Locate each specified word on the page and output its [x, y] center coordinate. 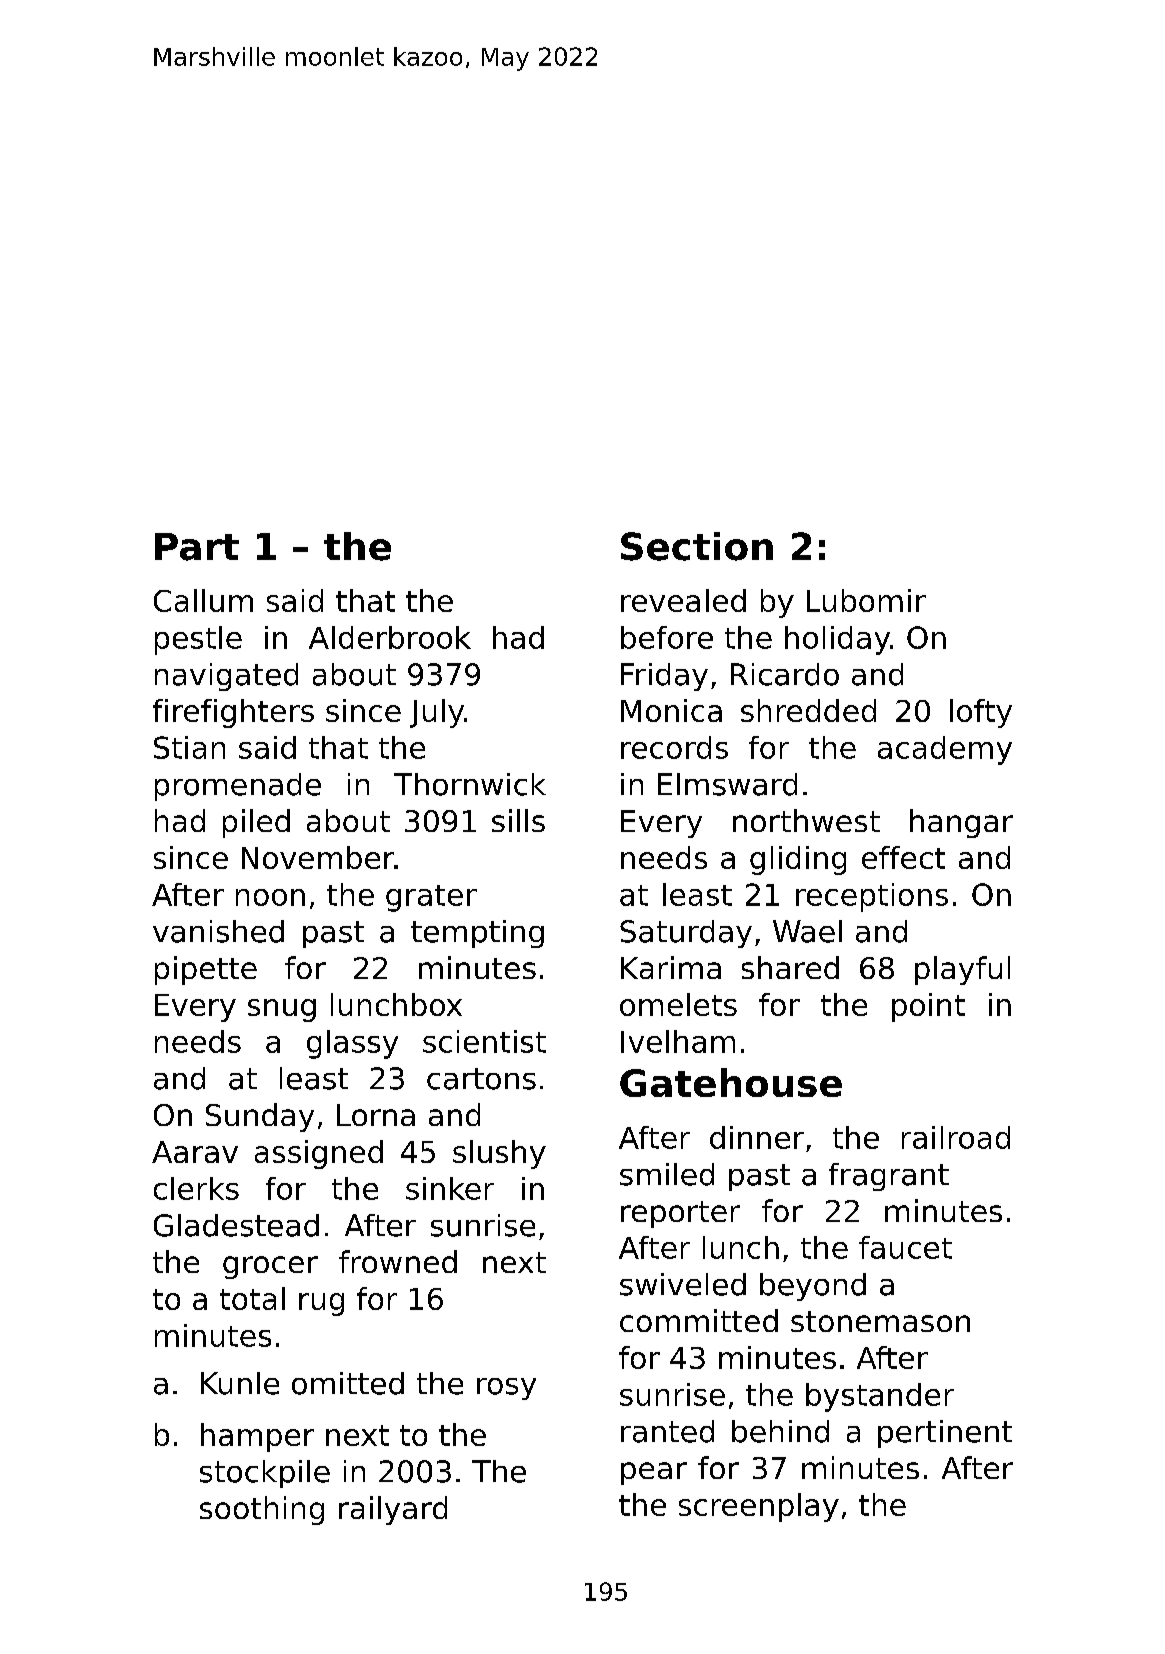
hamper [257, 1437]
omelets [678, 1004]
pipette [206, 970]
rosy [506, 1389]
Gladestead [236, 1225]
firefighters [233, 713]
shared [790, 967]
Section [697, 546]
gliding [798, 860]
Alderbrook [390, 637]
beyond [813, 1287]
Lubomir [866, 600]
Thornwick [470, 784]
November [318, 857]
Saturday [686, 934]
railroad [956, 1137]
